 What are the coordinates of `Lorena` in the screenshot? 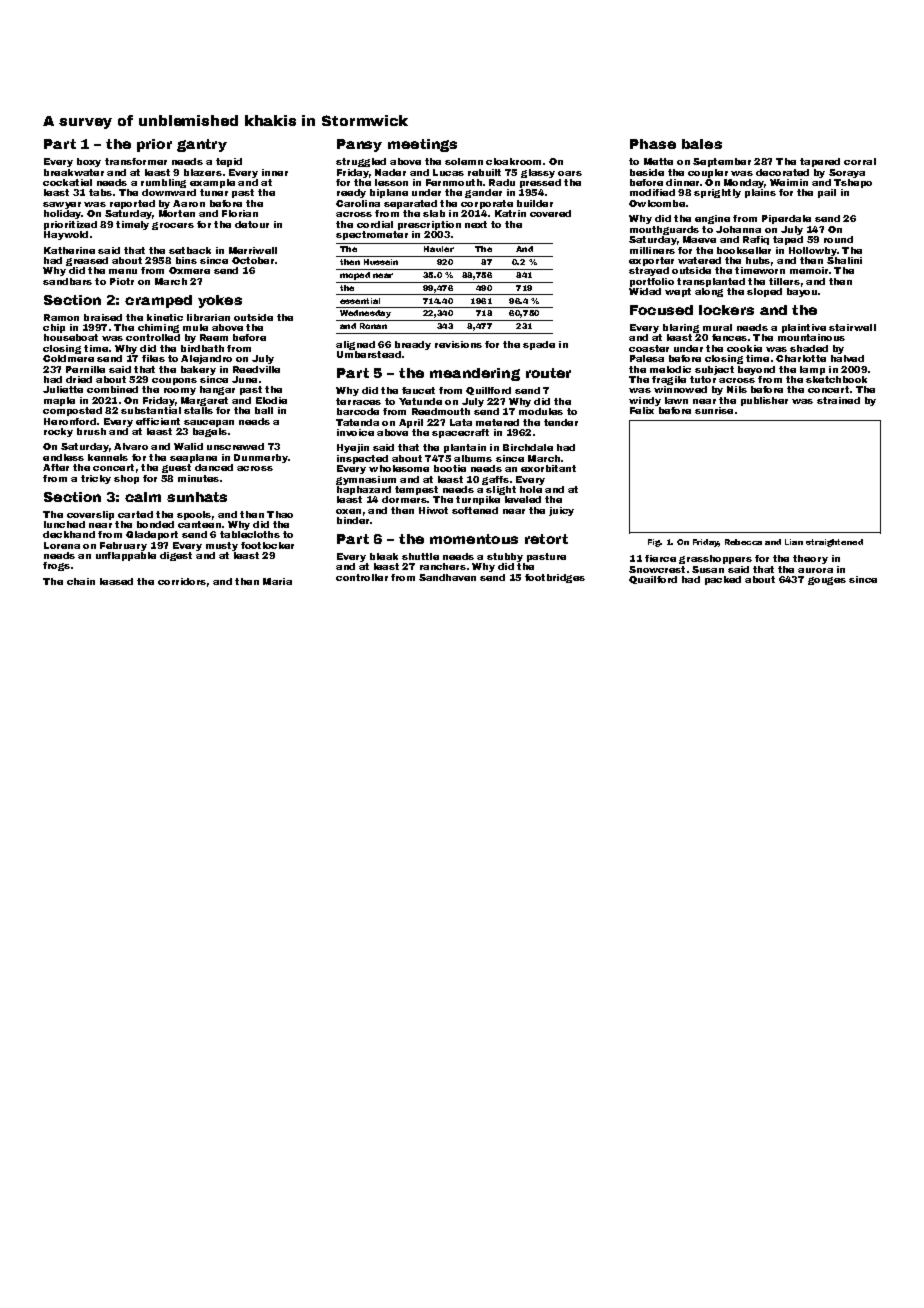 It's located at (62, 545).
